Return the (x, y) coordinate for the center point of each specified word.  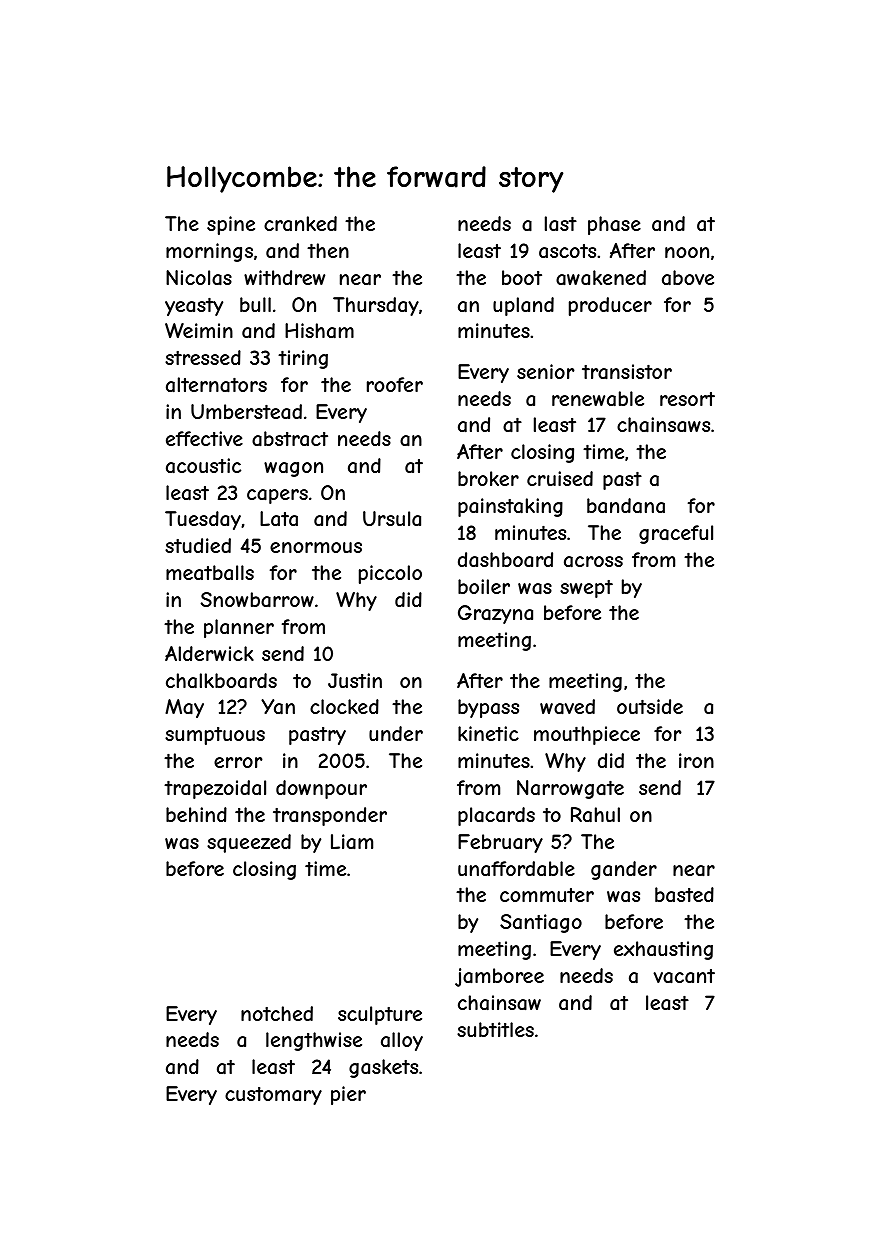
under (396, 733)
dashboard (505, 559)
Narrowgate (570, 789)
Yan (278, 707)
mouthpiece (587, 735)
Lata (279, 518)
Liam (352, 842)
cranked (300, 223)
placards (496, 816)
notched (277, 1013)
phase (614, 225)
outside (650, 706)
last (561, 223)
